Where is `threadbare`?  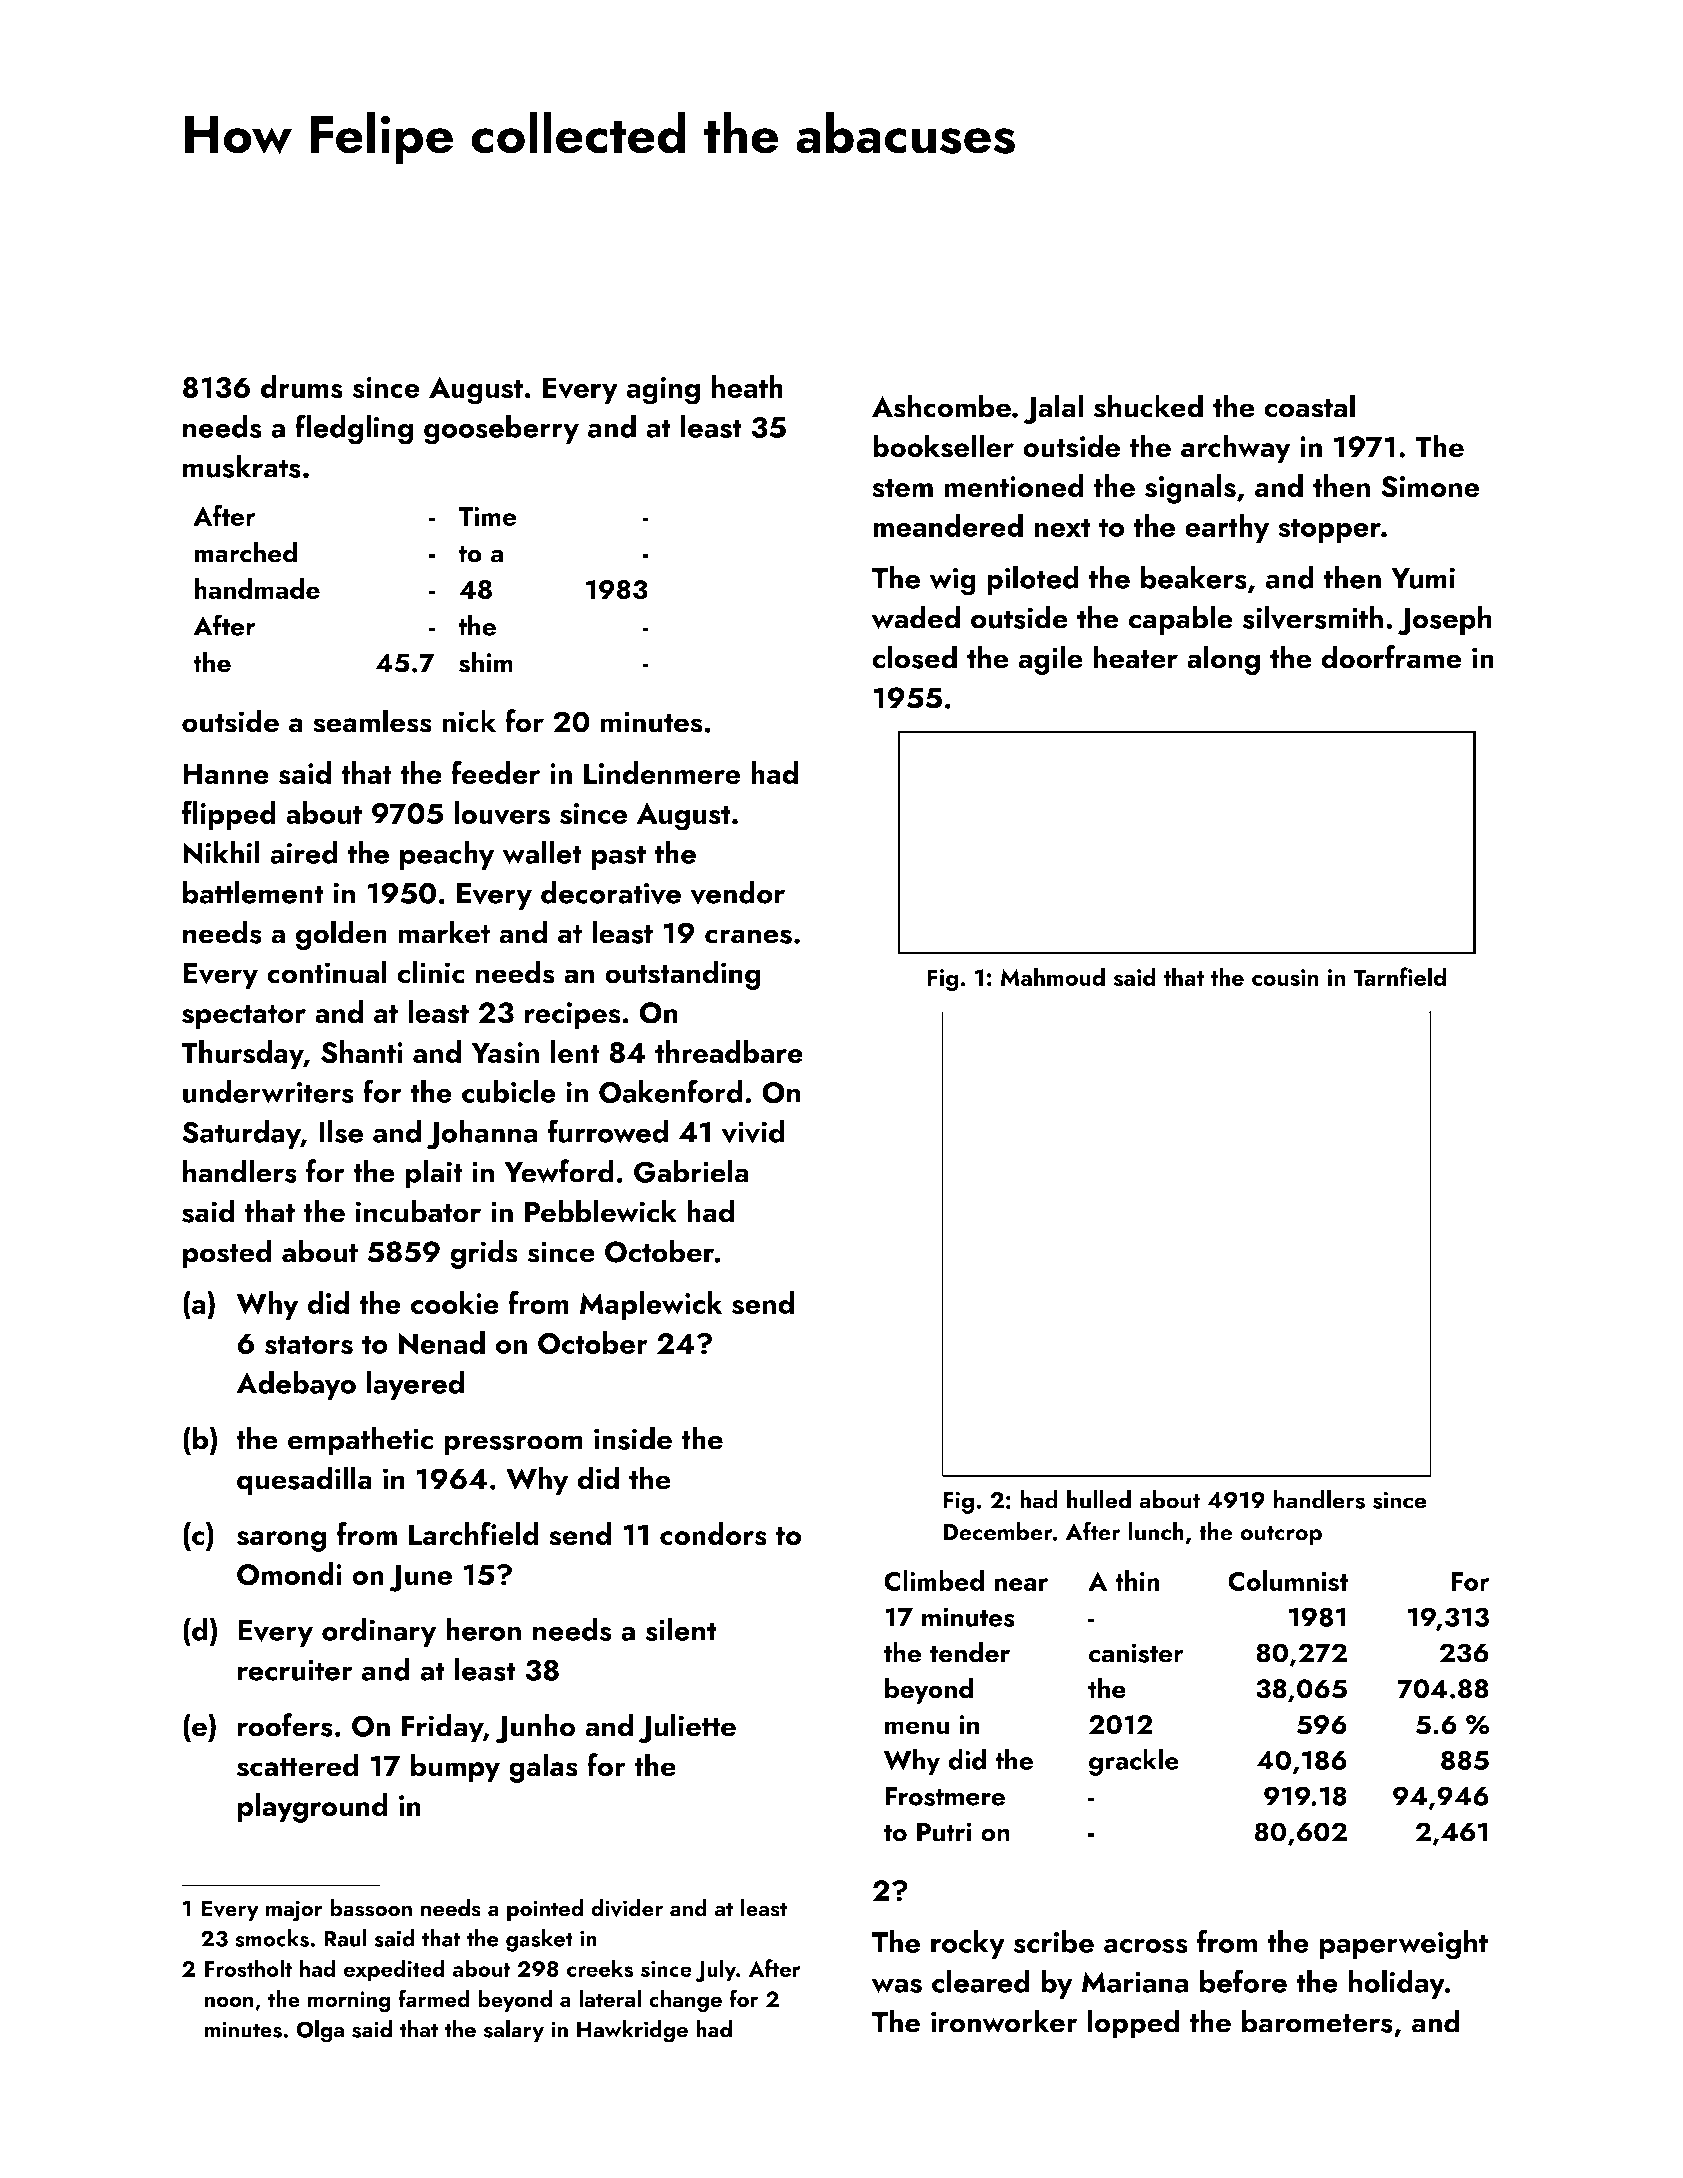 threadbare is located at coordinates (729, 1051).
